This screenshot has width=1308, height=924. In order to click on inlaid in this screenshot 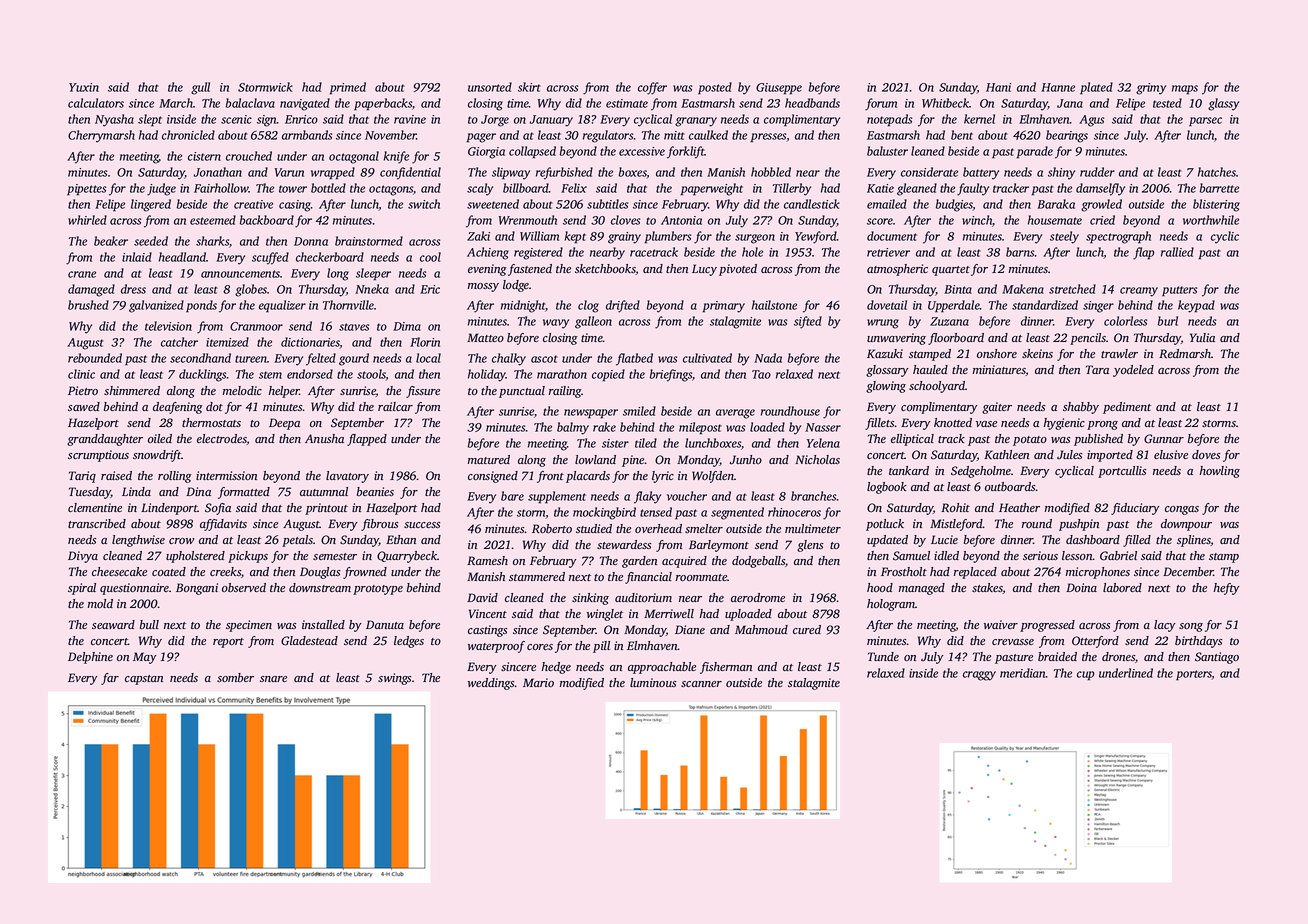, I will do `click(137, 257)`.
